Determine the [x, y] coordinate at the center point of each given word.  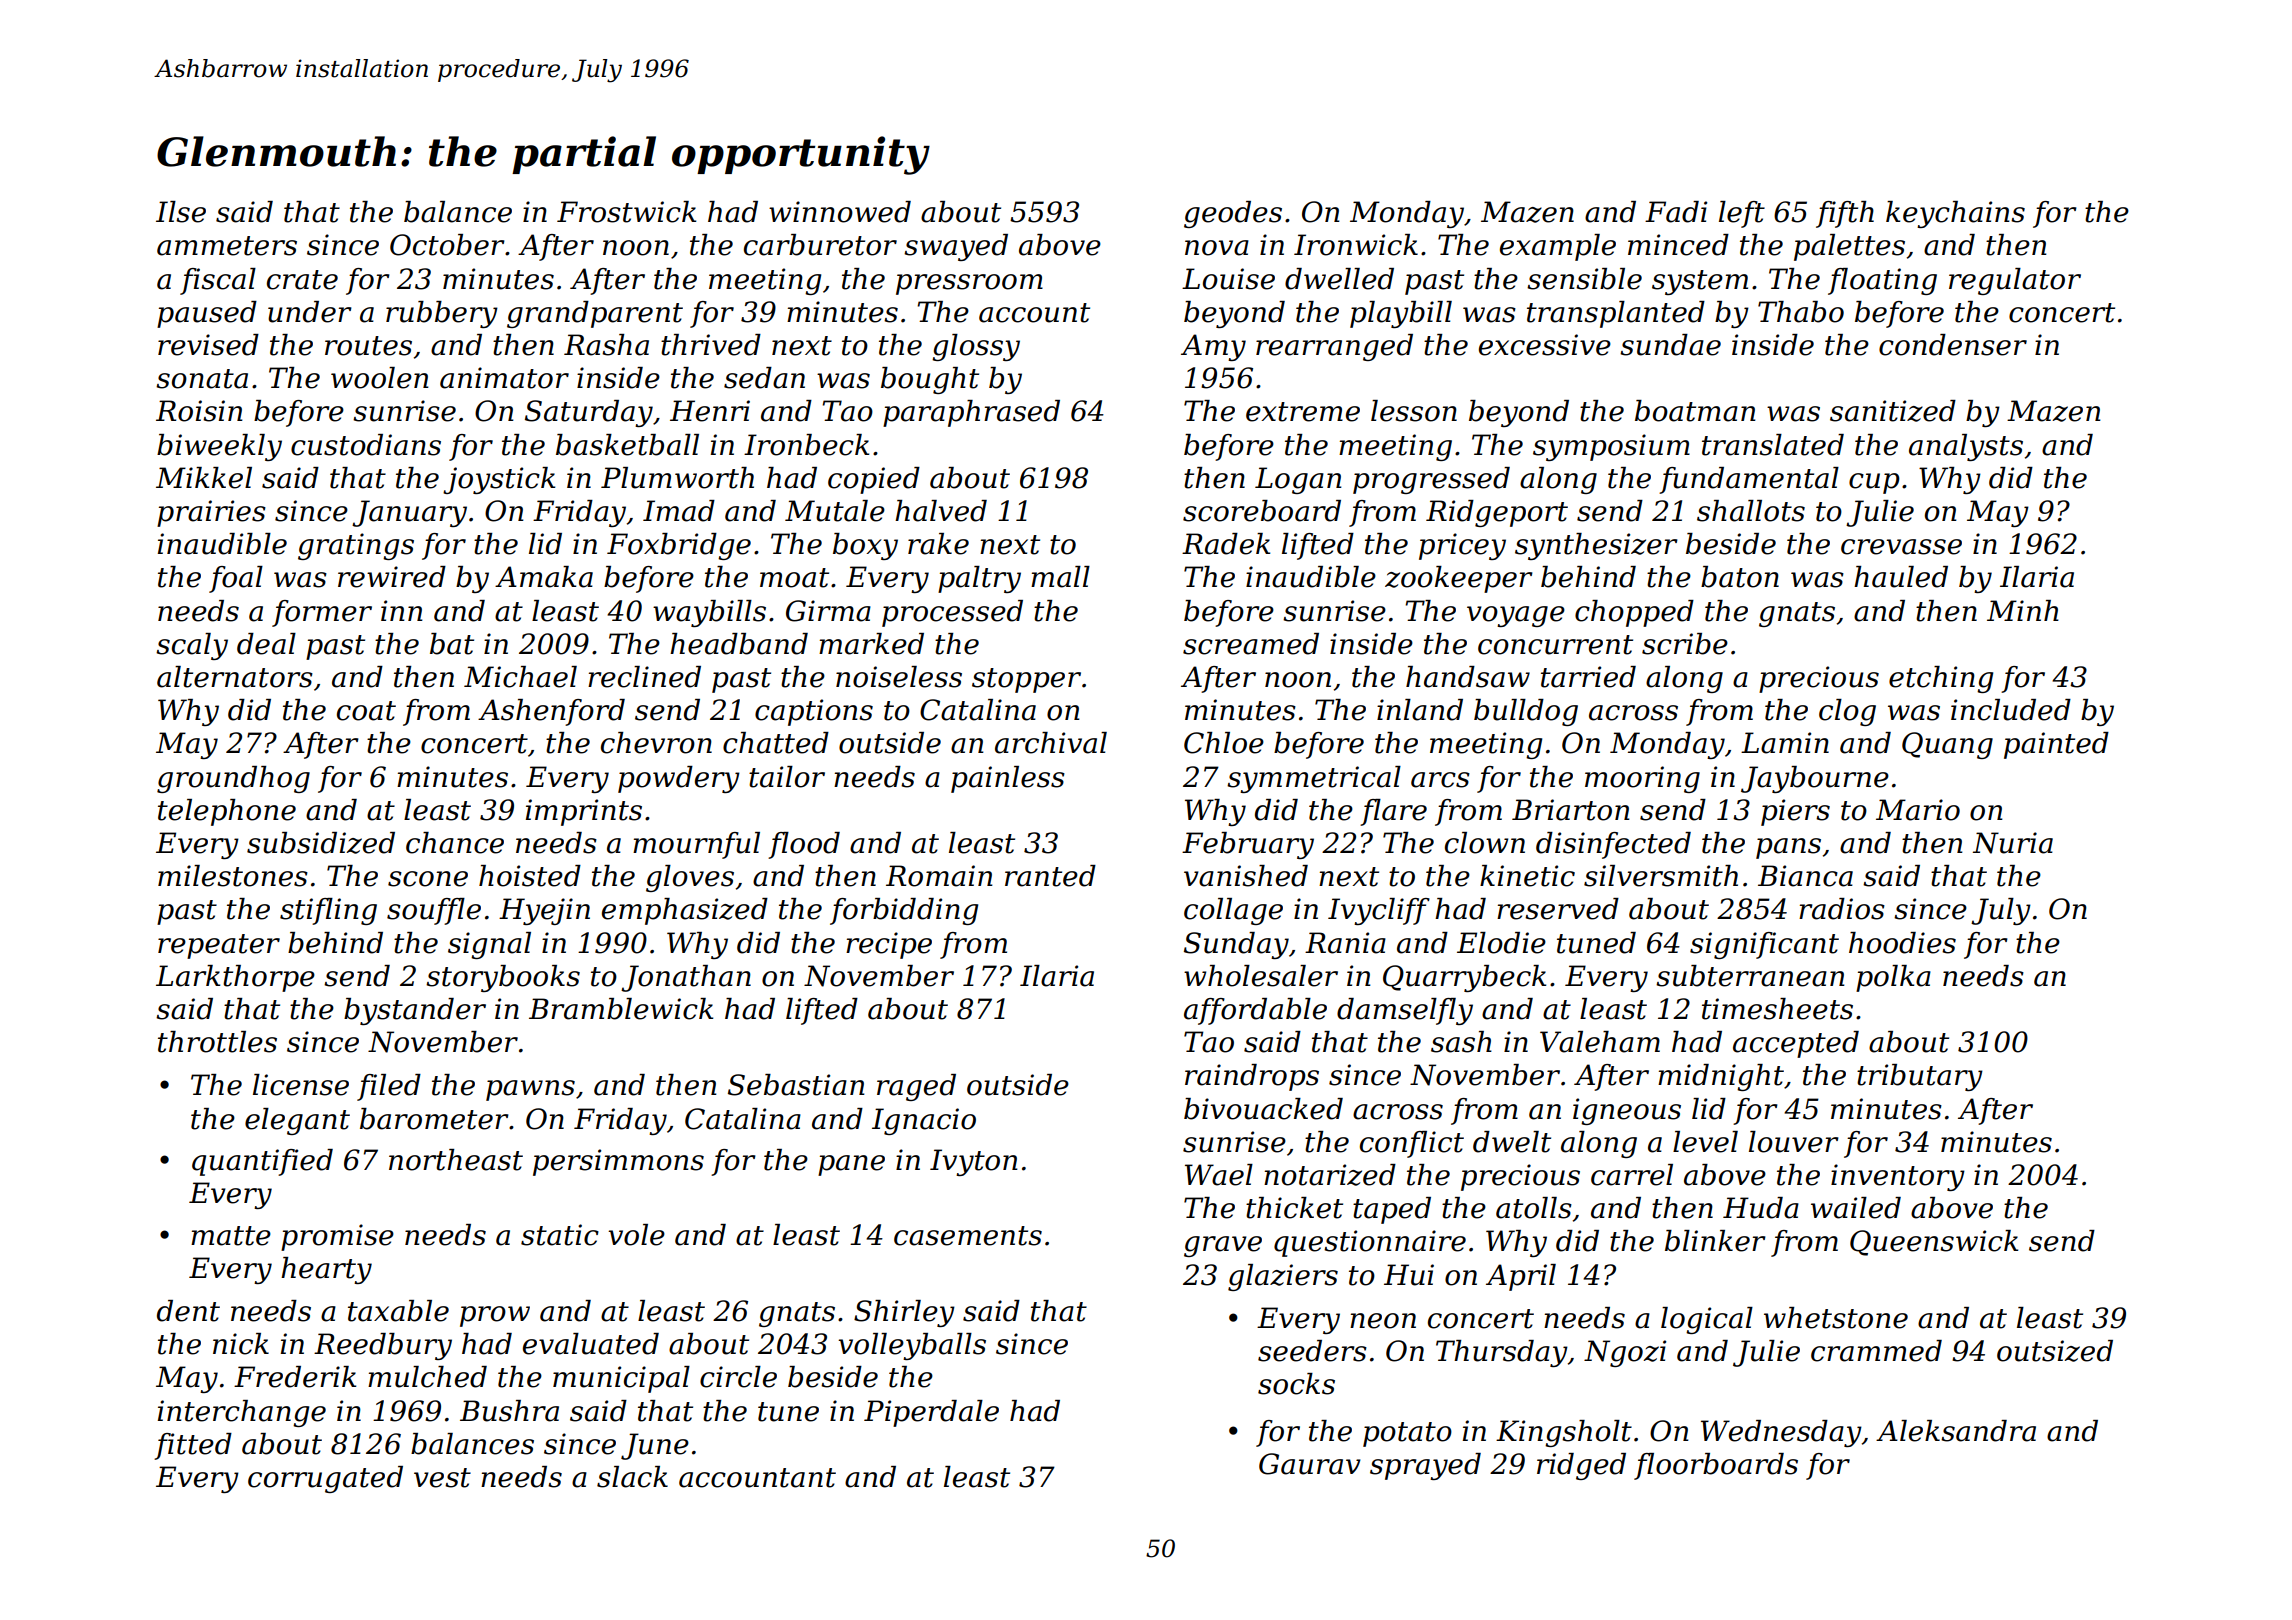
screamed [1251, 644]
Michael [520, 677]
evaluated [591, 1344]
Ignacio [924, 1121]
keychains [1955, 214]
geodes [1233, 214]
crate [302, 280]
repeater [219, 946]
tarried [1588, 677]
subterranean [1750, 976]
